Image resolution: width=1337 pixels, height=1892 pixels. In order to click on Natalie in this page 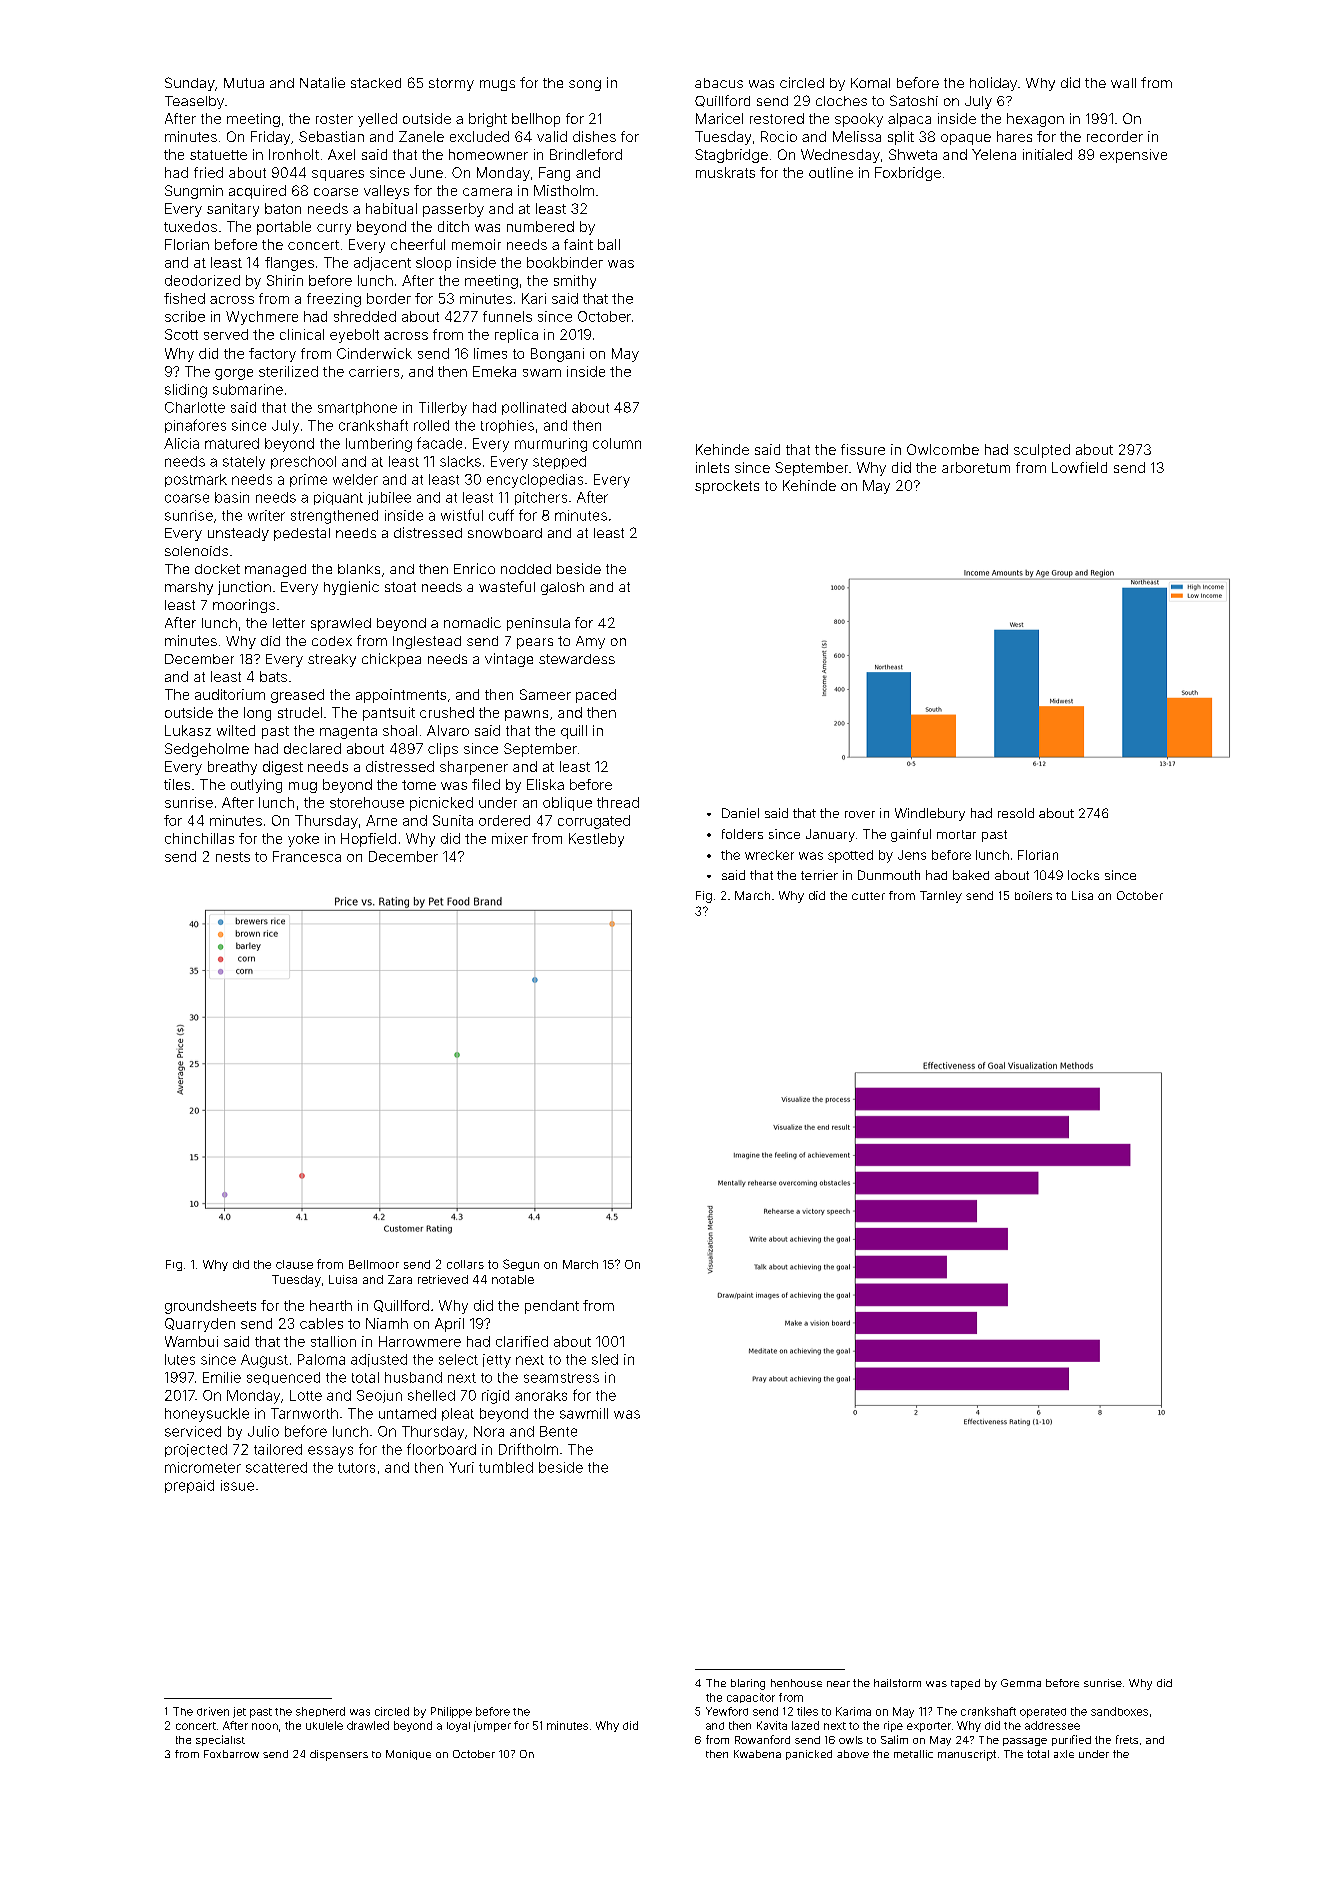, I will do `click(322, 82)`.
